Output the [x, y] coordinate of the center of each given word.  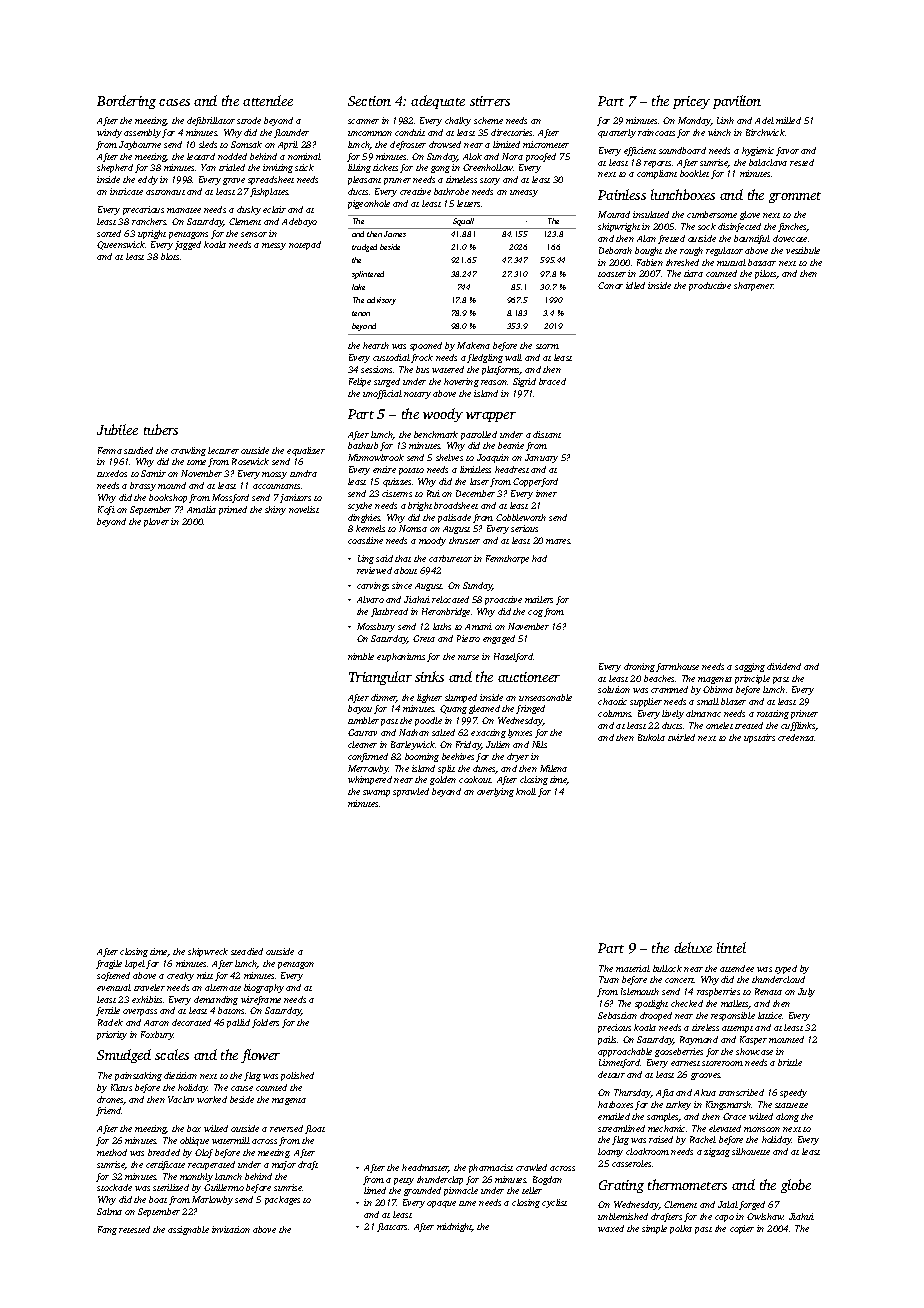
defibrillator [211, 121]
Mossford [230, 498]
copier [742, 1229]
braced [552, 381]
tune [467, 1203]
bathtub [363, 445]
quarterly [617, 133]
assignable [188, 1230]
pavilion [737, 102]
